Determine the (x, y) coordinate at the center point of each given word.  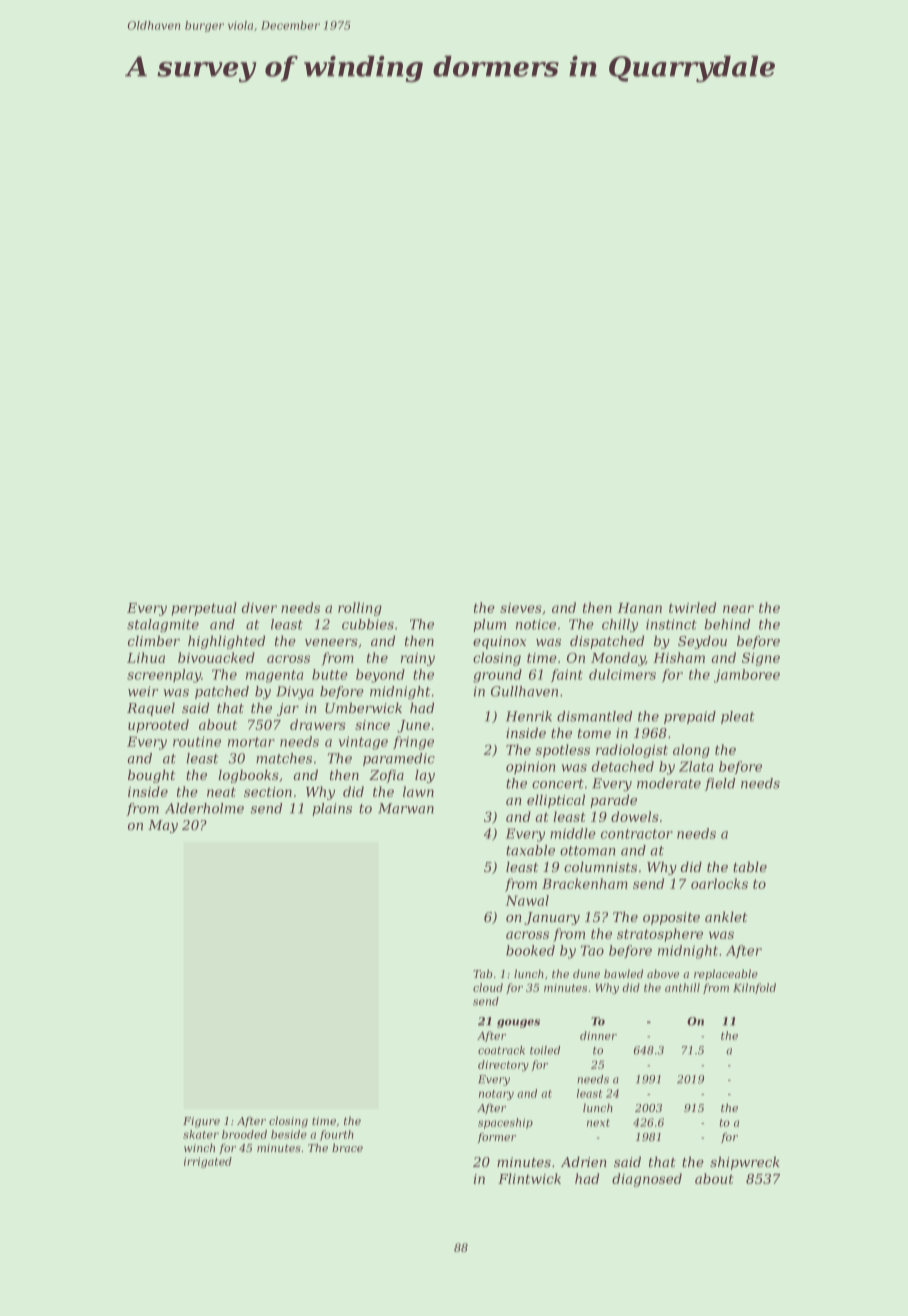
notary (496, 1095)
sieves (521, 608)
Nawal (527, 900)
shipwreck (745, 1163)
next (598, 1123)
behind (727, 624)
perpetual (204, 609)
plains (332, 809)
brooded (244, 1134)
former (497, 1137)
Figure (201, 1122)
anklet (726, 916)
